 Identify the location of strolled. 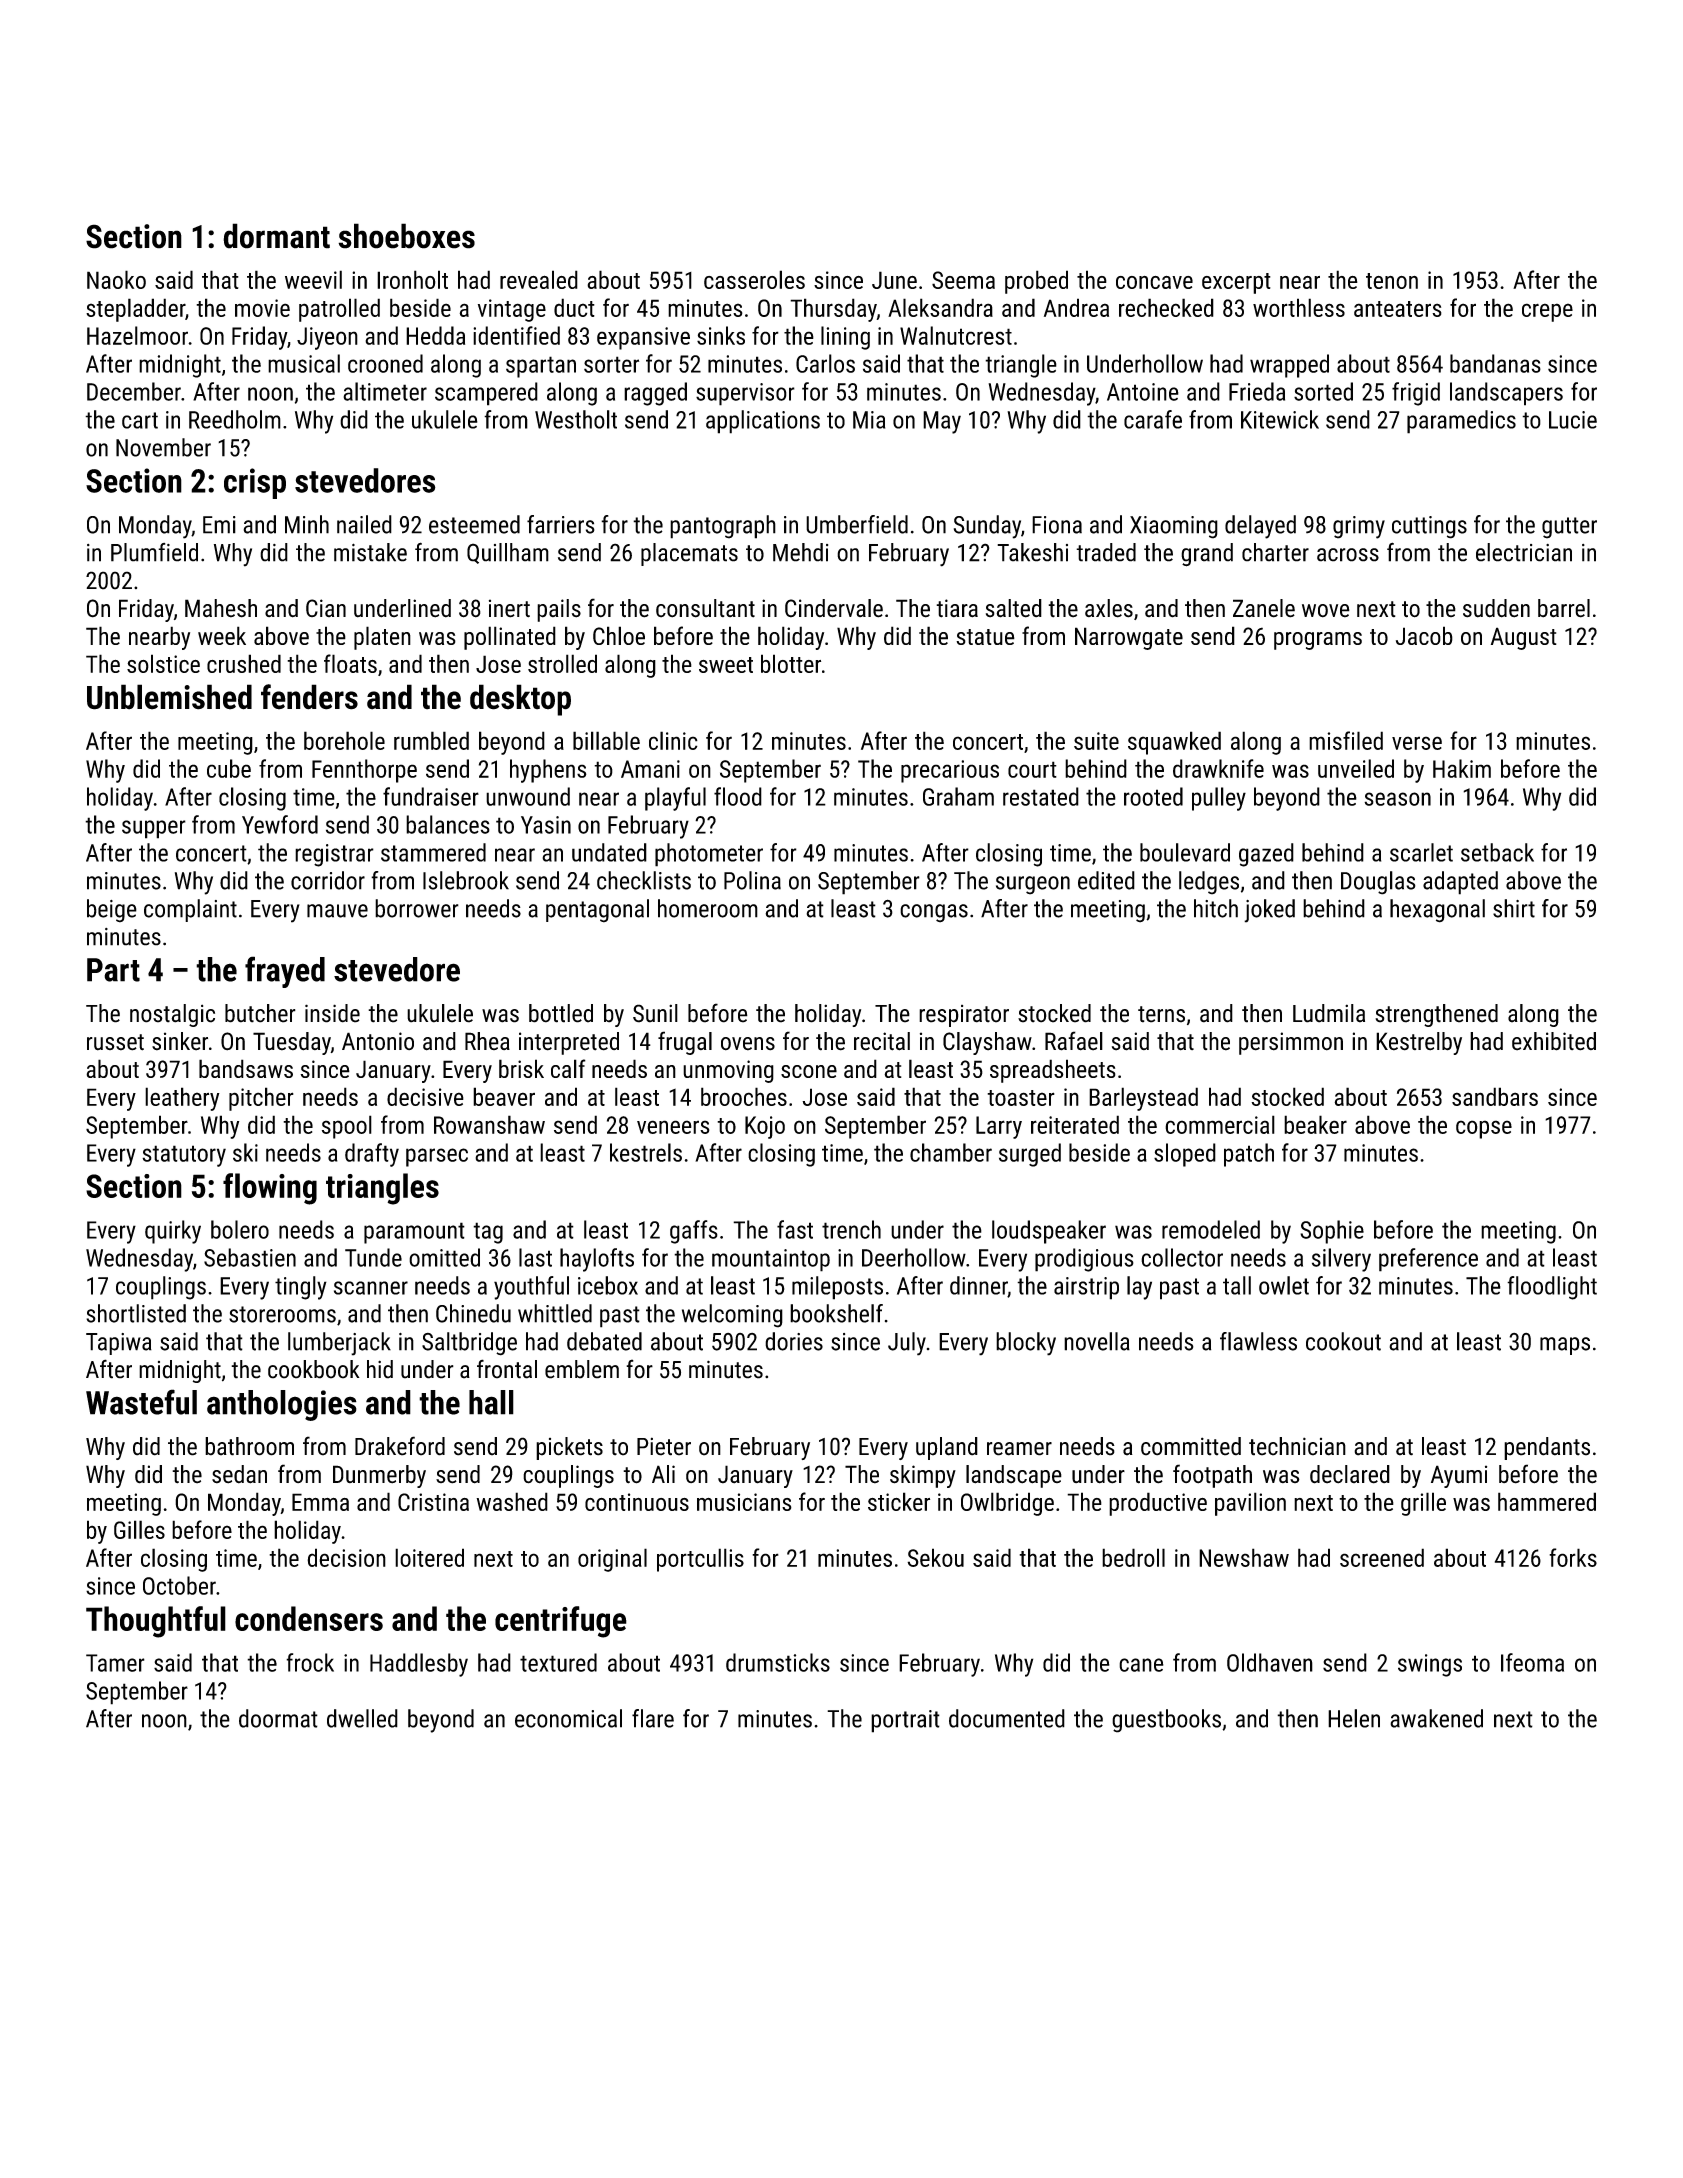
(562, 663).
